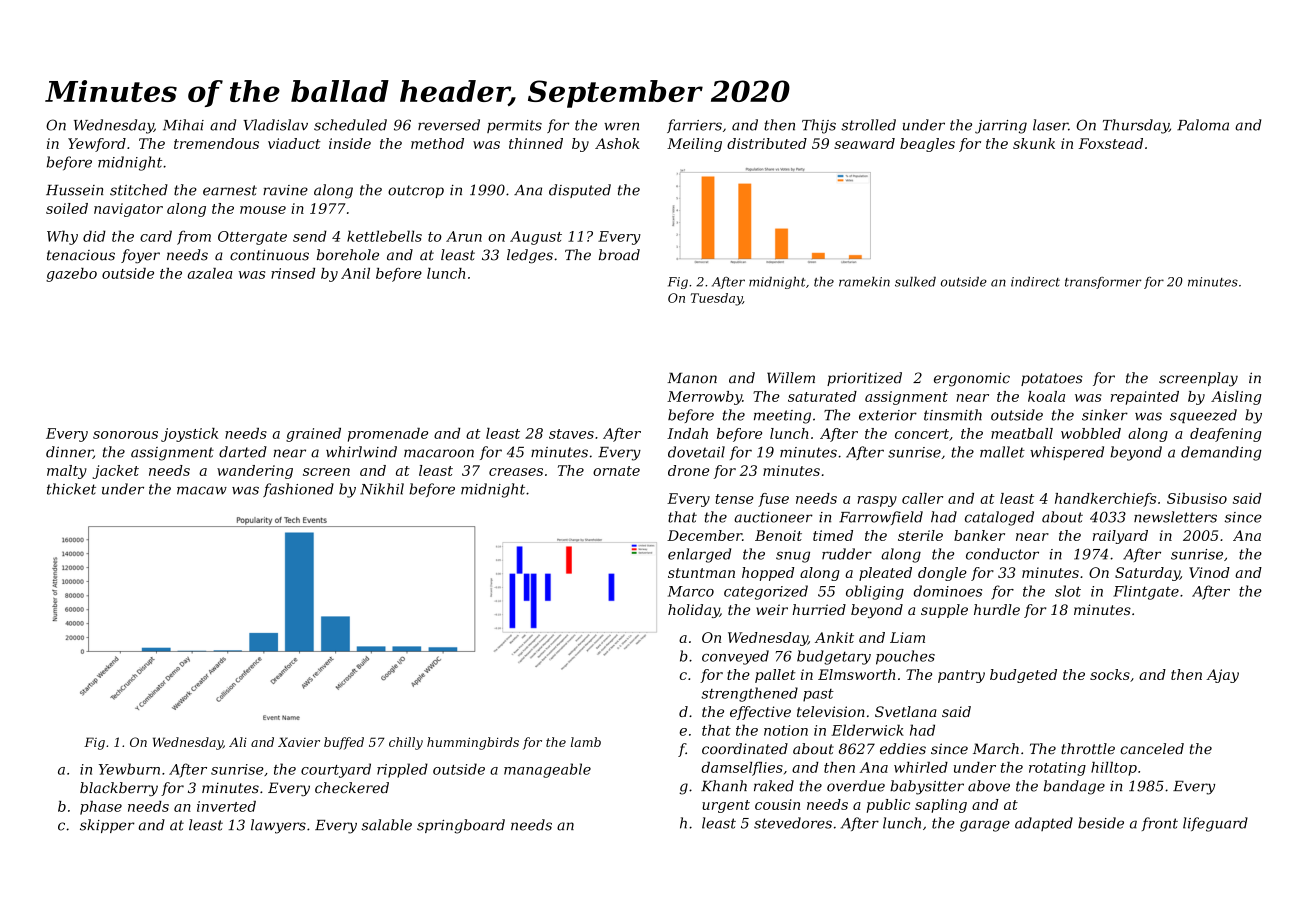  What do you see at coordinates (71, 489) in the page?
I see `thicket` at bounding box center [71, 489].
